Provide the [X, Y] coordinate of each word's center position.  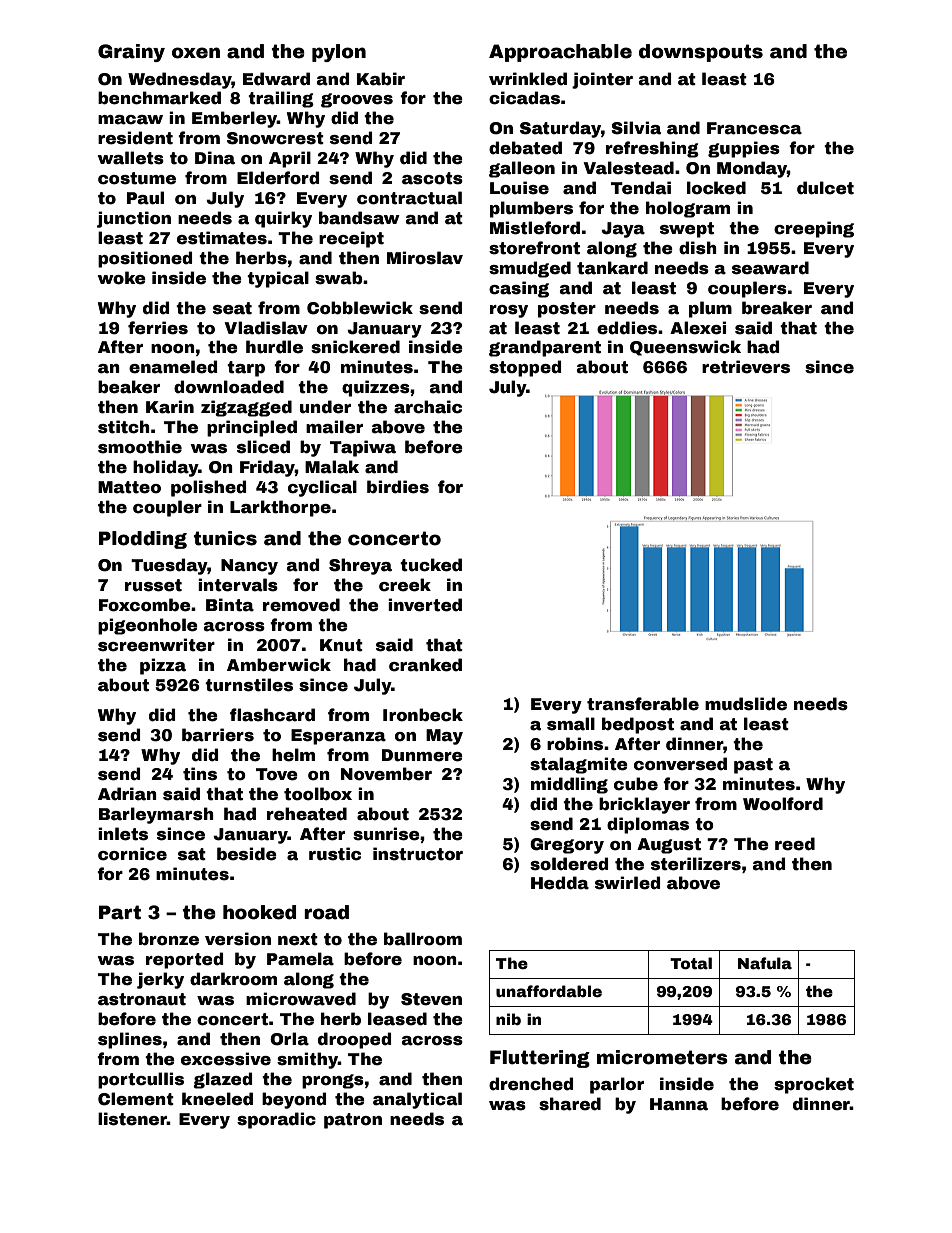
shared [570, 1104]
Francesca [754, 128]
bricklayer [644, 805]
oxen [196, 53]
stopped [525, 368]
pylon [339, 53]
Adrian [127, 794]
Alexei [698, 328]
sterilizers [696, 864]
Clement [136, 1099]
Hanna [679, 1104]
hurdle [274, 347]
